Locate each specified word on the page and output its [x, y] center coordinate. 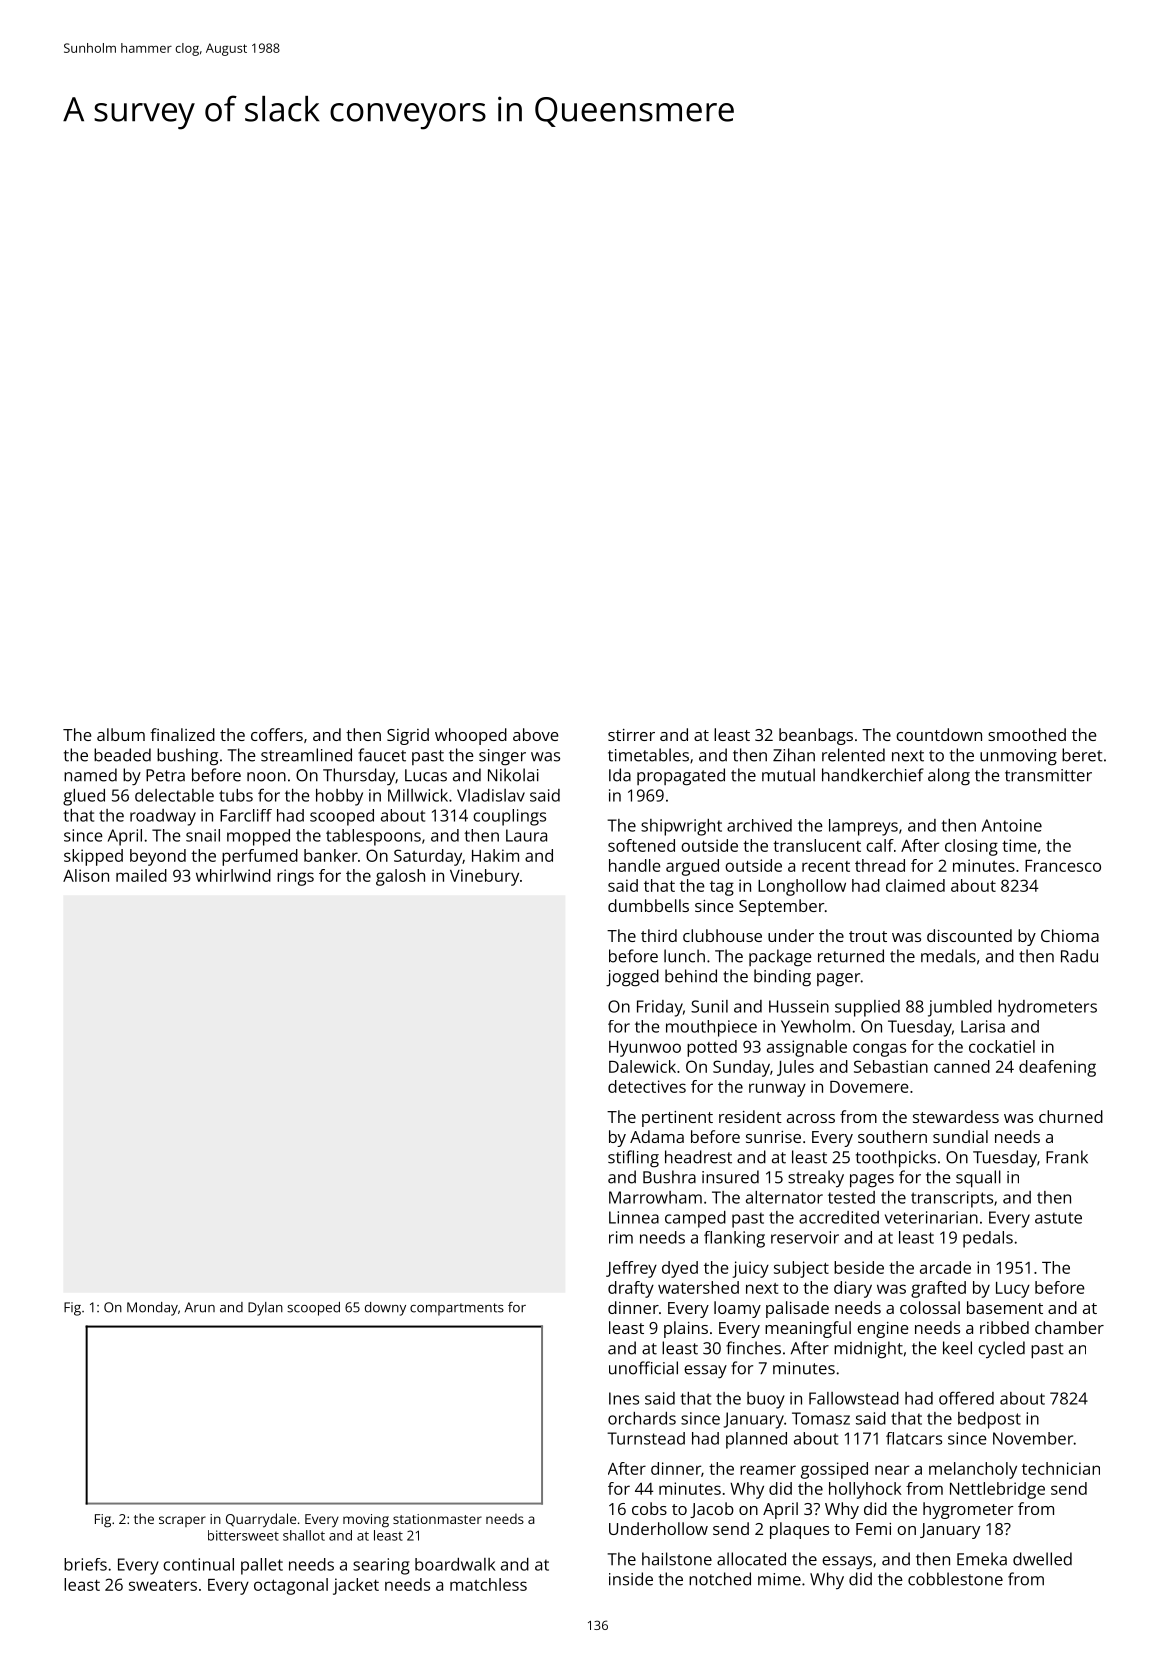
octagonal [291, 1586]
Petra [165, 775]
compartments [457, 1309]
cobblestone [955, 1579]
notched [720, 1579]
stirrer [631, 735]
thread [880, 865]
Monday [152, 1309]
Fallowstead [854, 1398]
